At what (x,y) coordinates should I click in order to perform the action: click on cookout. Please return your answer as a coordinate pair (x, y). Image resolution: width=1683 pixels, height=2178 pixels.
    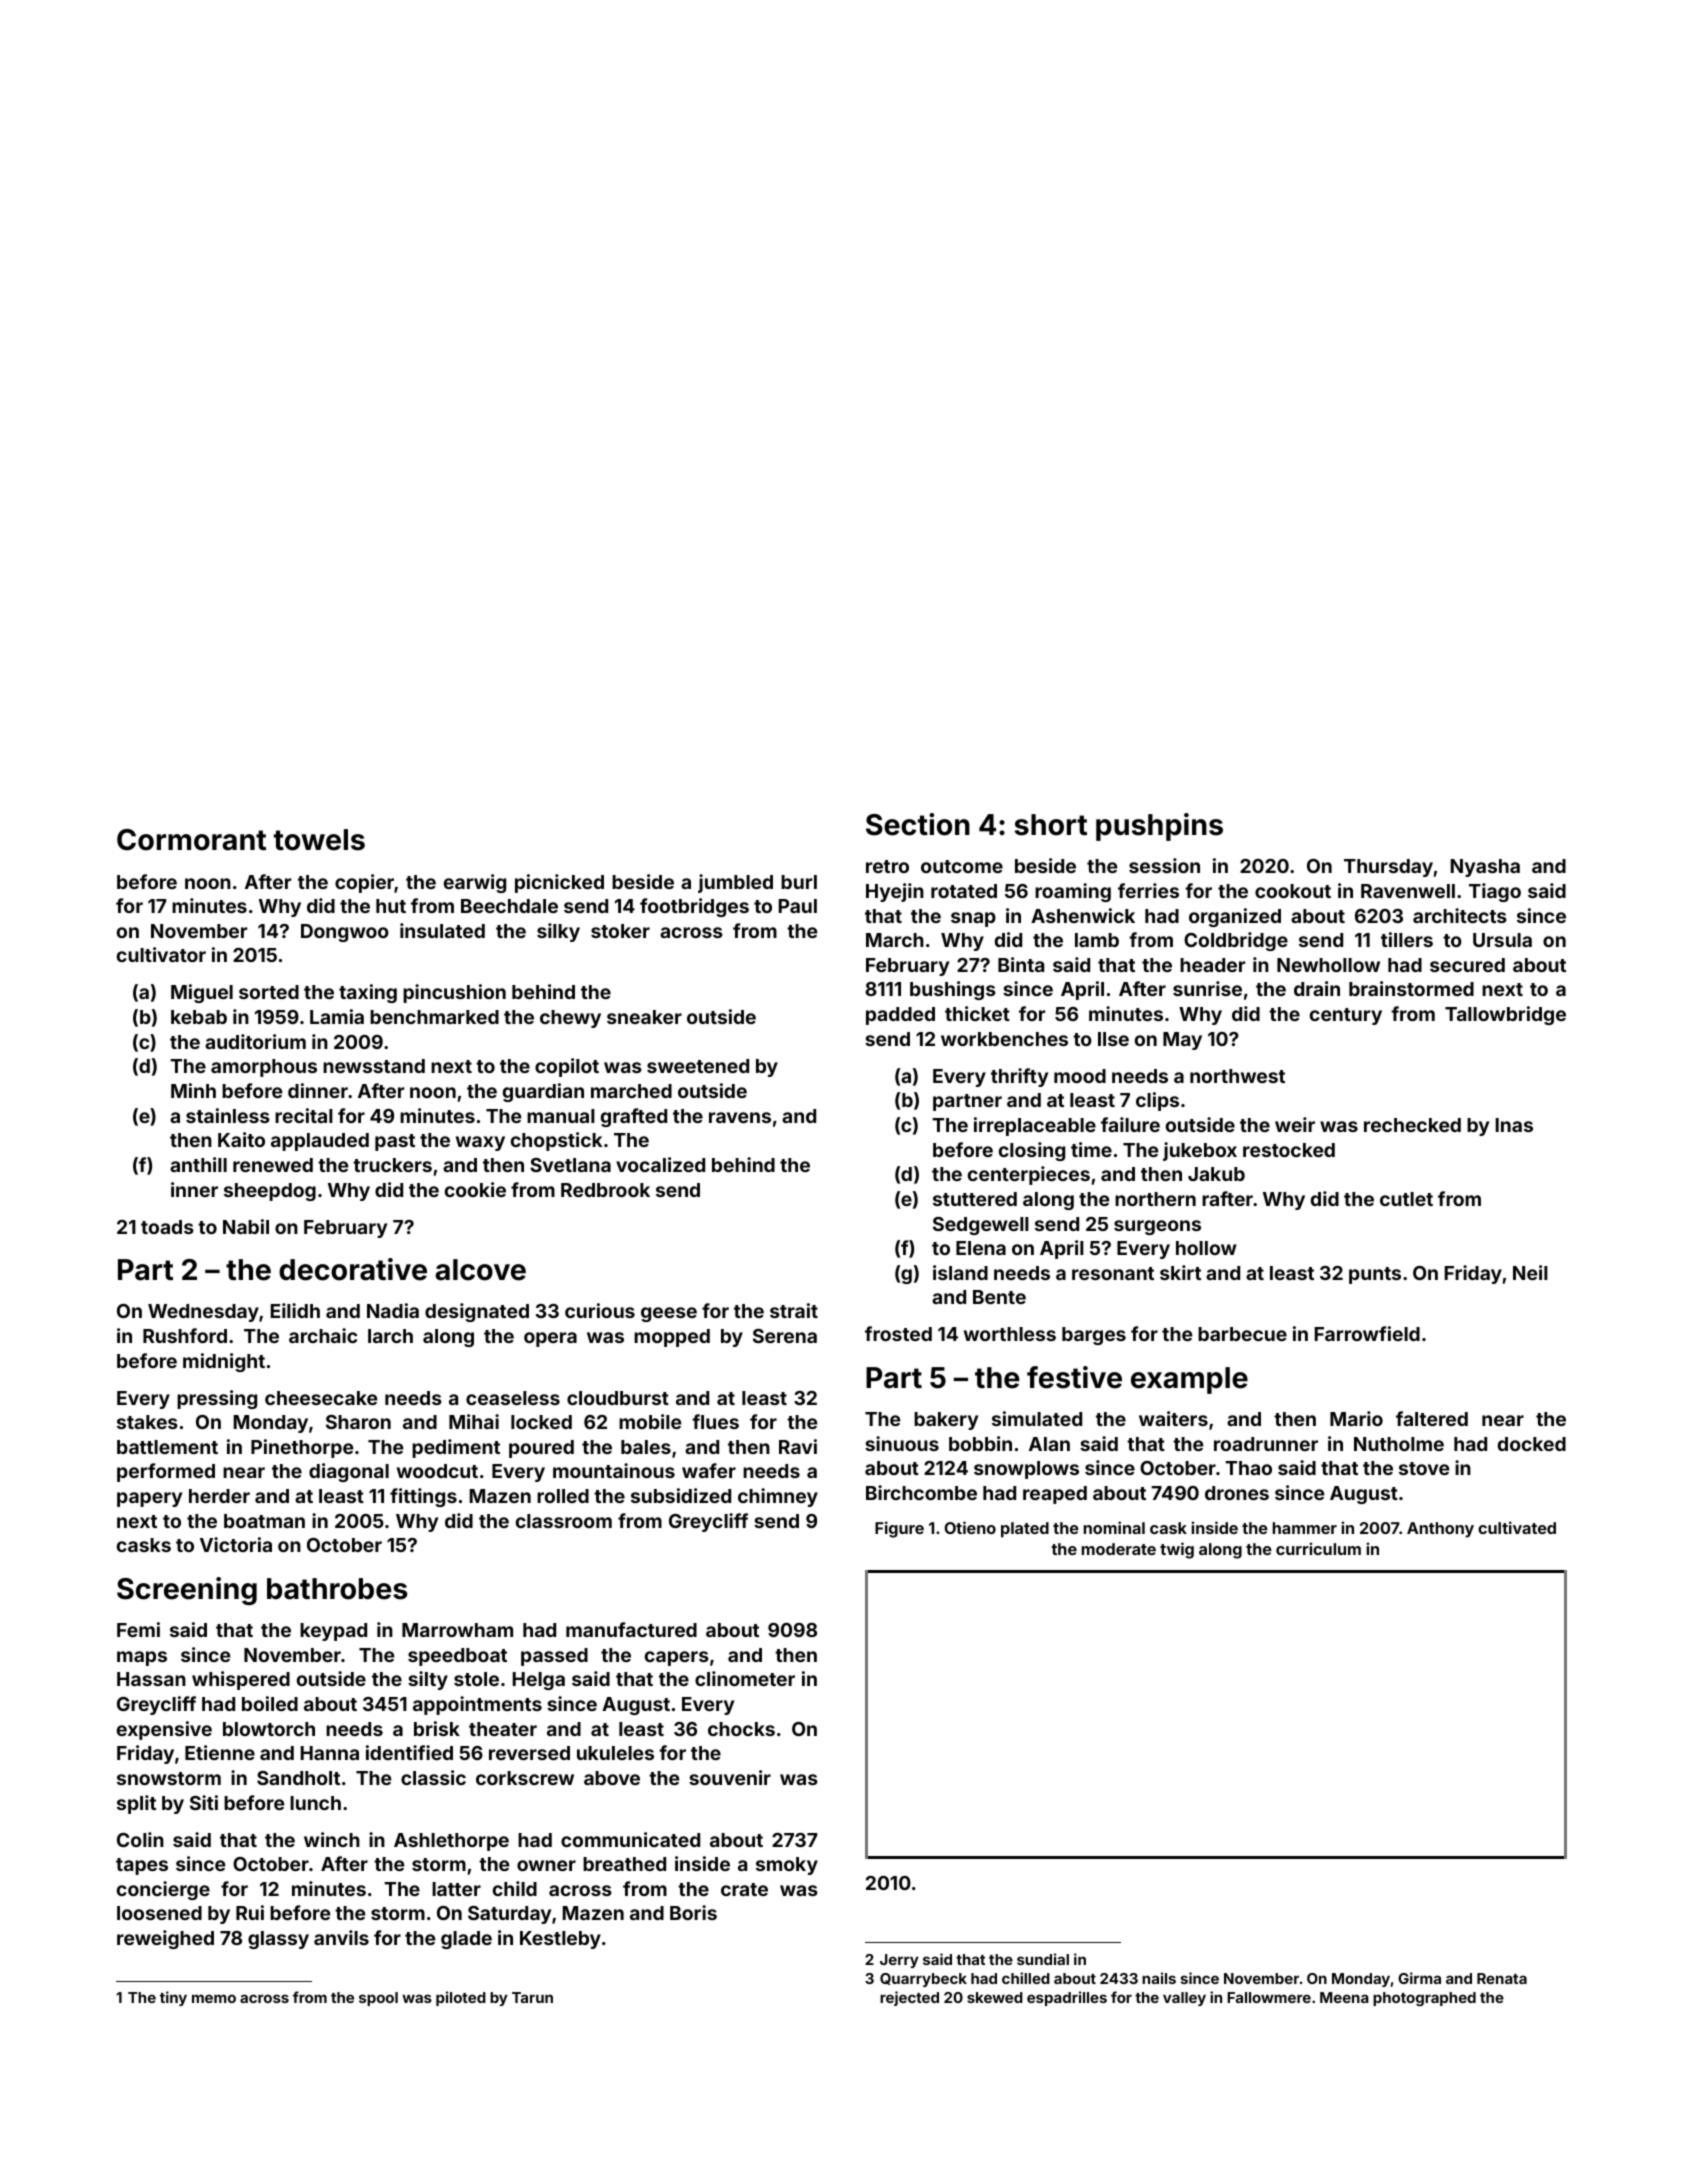
    Looking at the image, I should click on (1293, 891).
